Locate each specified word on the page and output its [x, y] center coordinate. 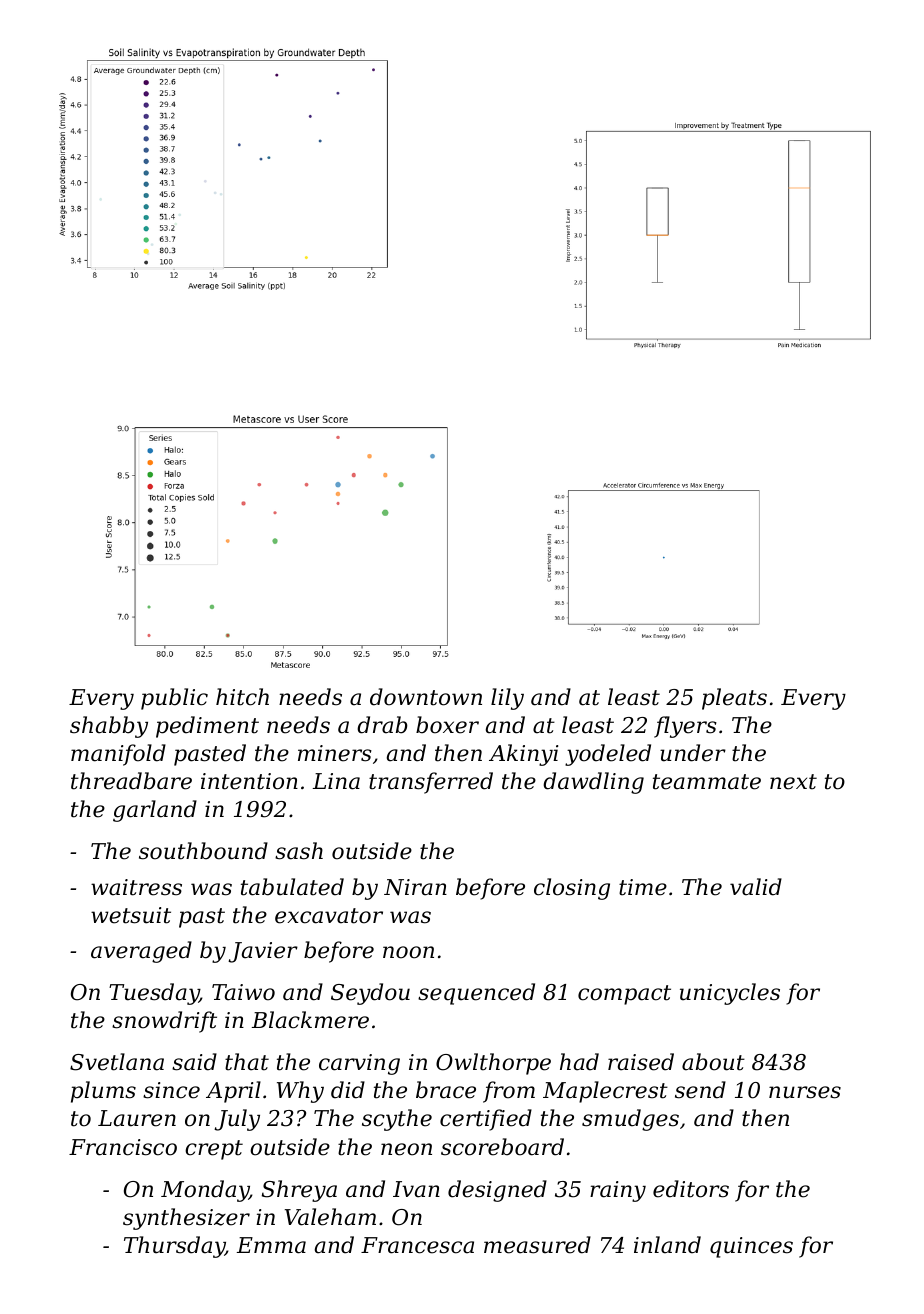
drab [382, 725]
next [793, 782]
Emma [271, 1245]
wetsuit [131, 915]
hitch [242, 697]
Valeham [330, 1217]
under [693, 753]
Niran [415, 887]
